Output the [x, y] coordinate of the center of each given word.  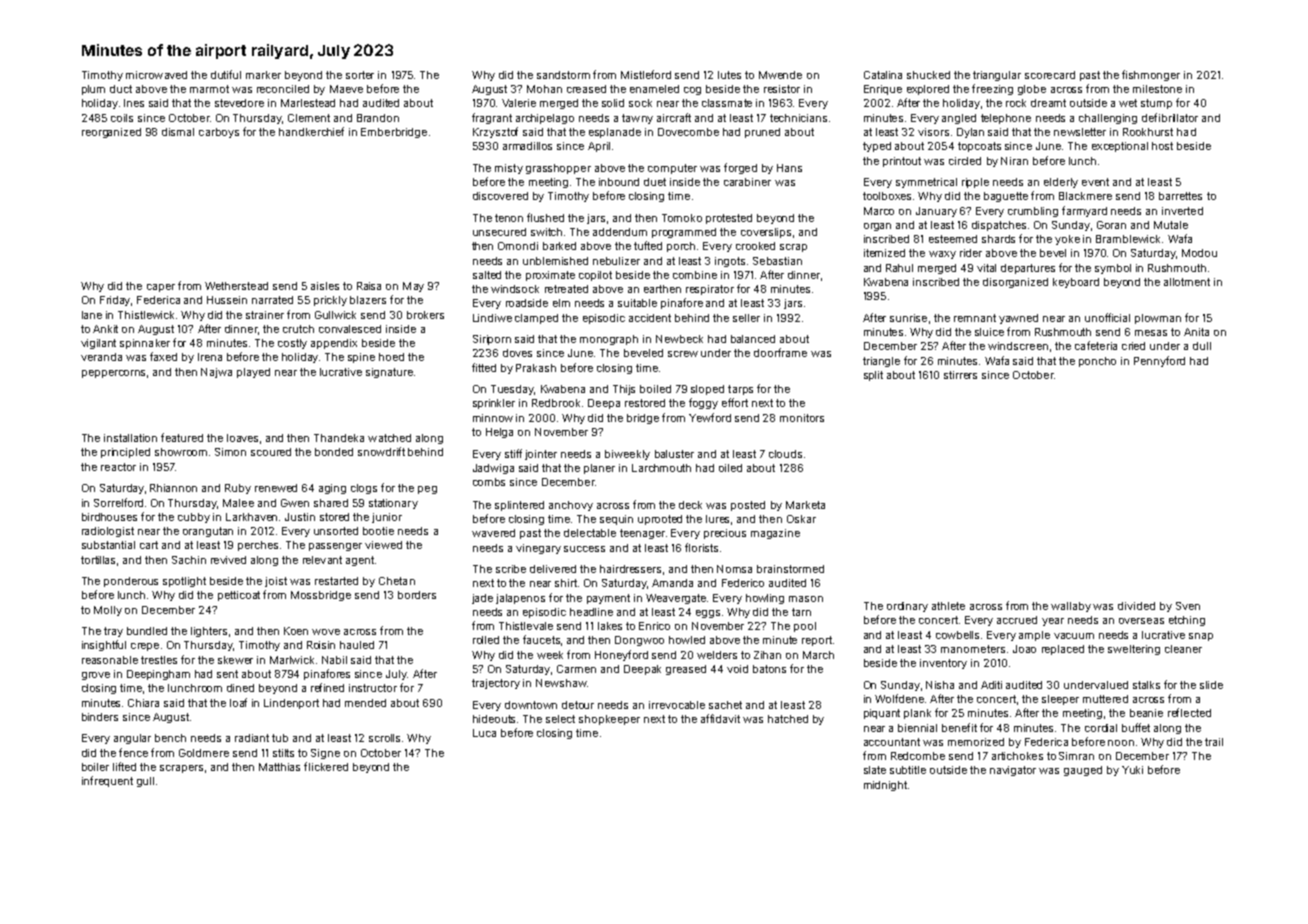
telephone [1006, 119]
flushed [545, 217]
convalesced [350, 329]
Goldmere [204, 753]
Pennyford [1159, 361]
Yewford [710, 417]
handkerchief [311, 131]
